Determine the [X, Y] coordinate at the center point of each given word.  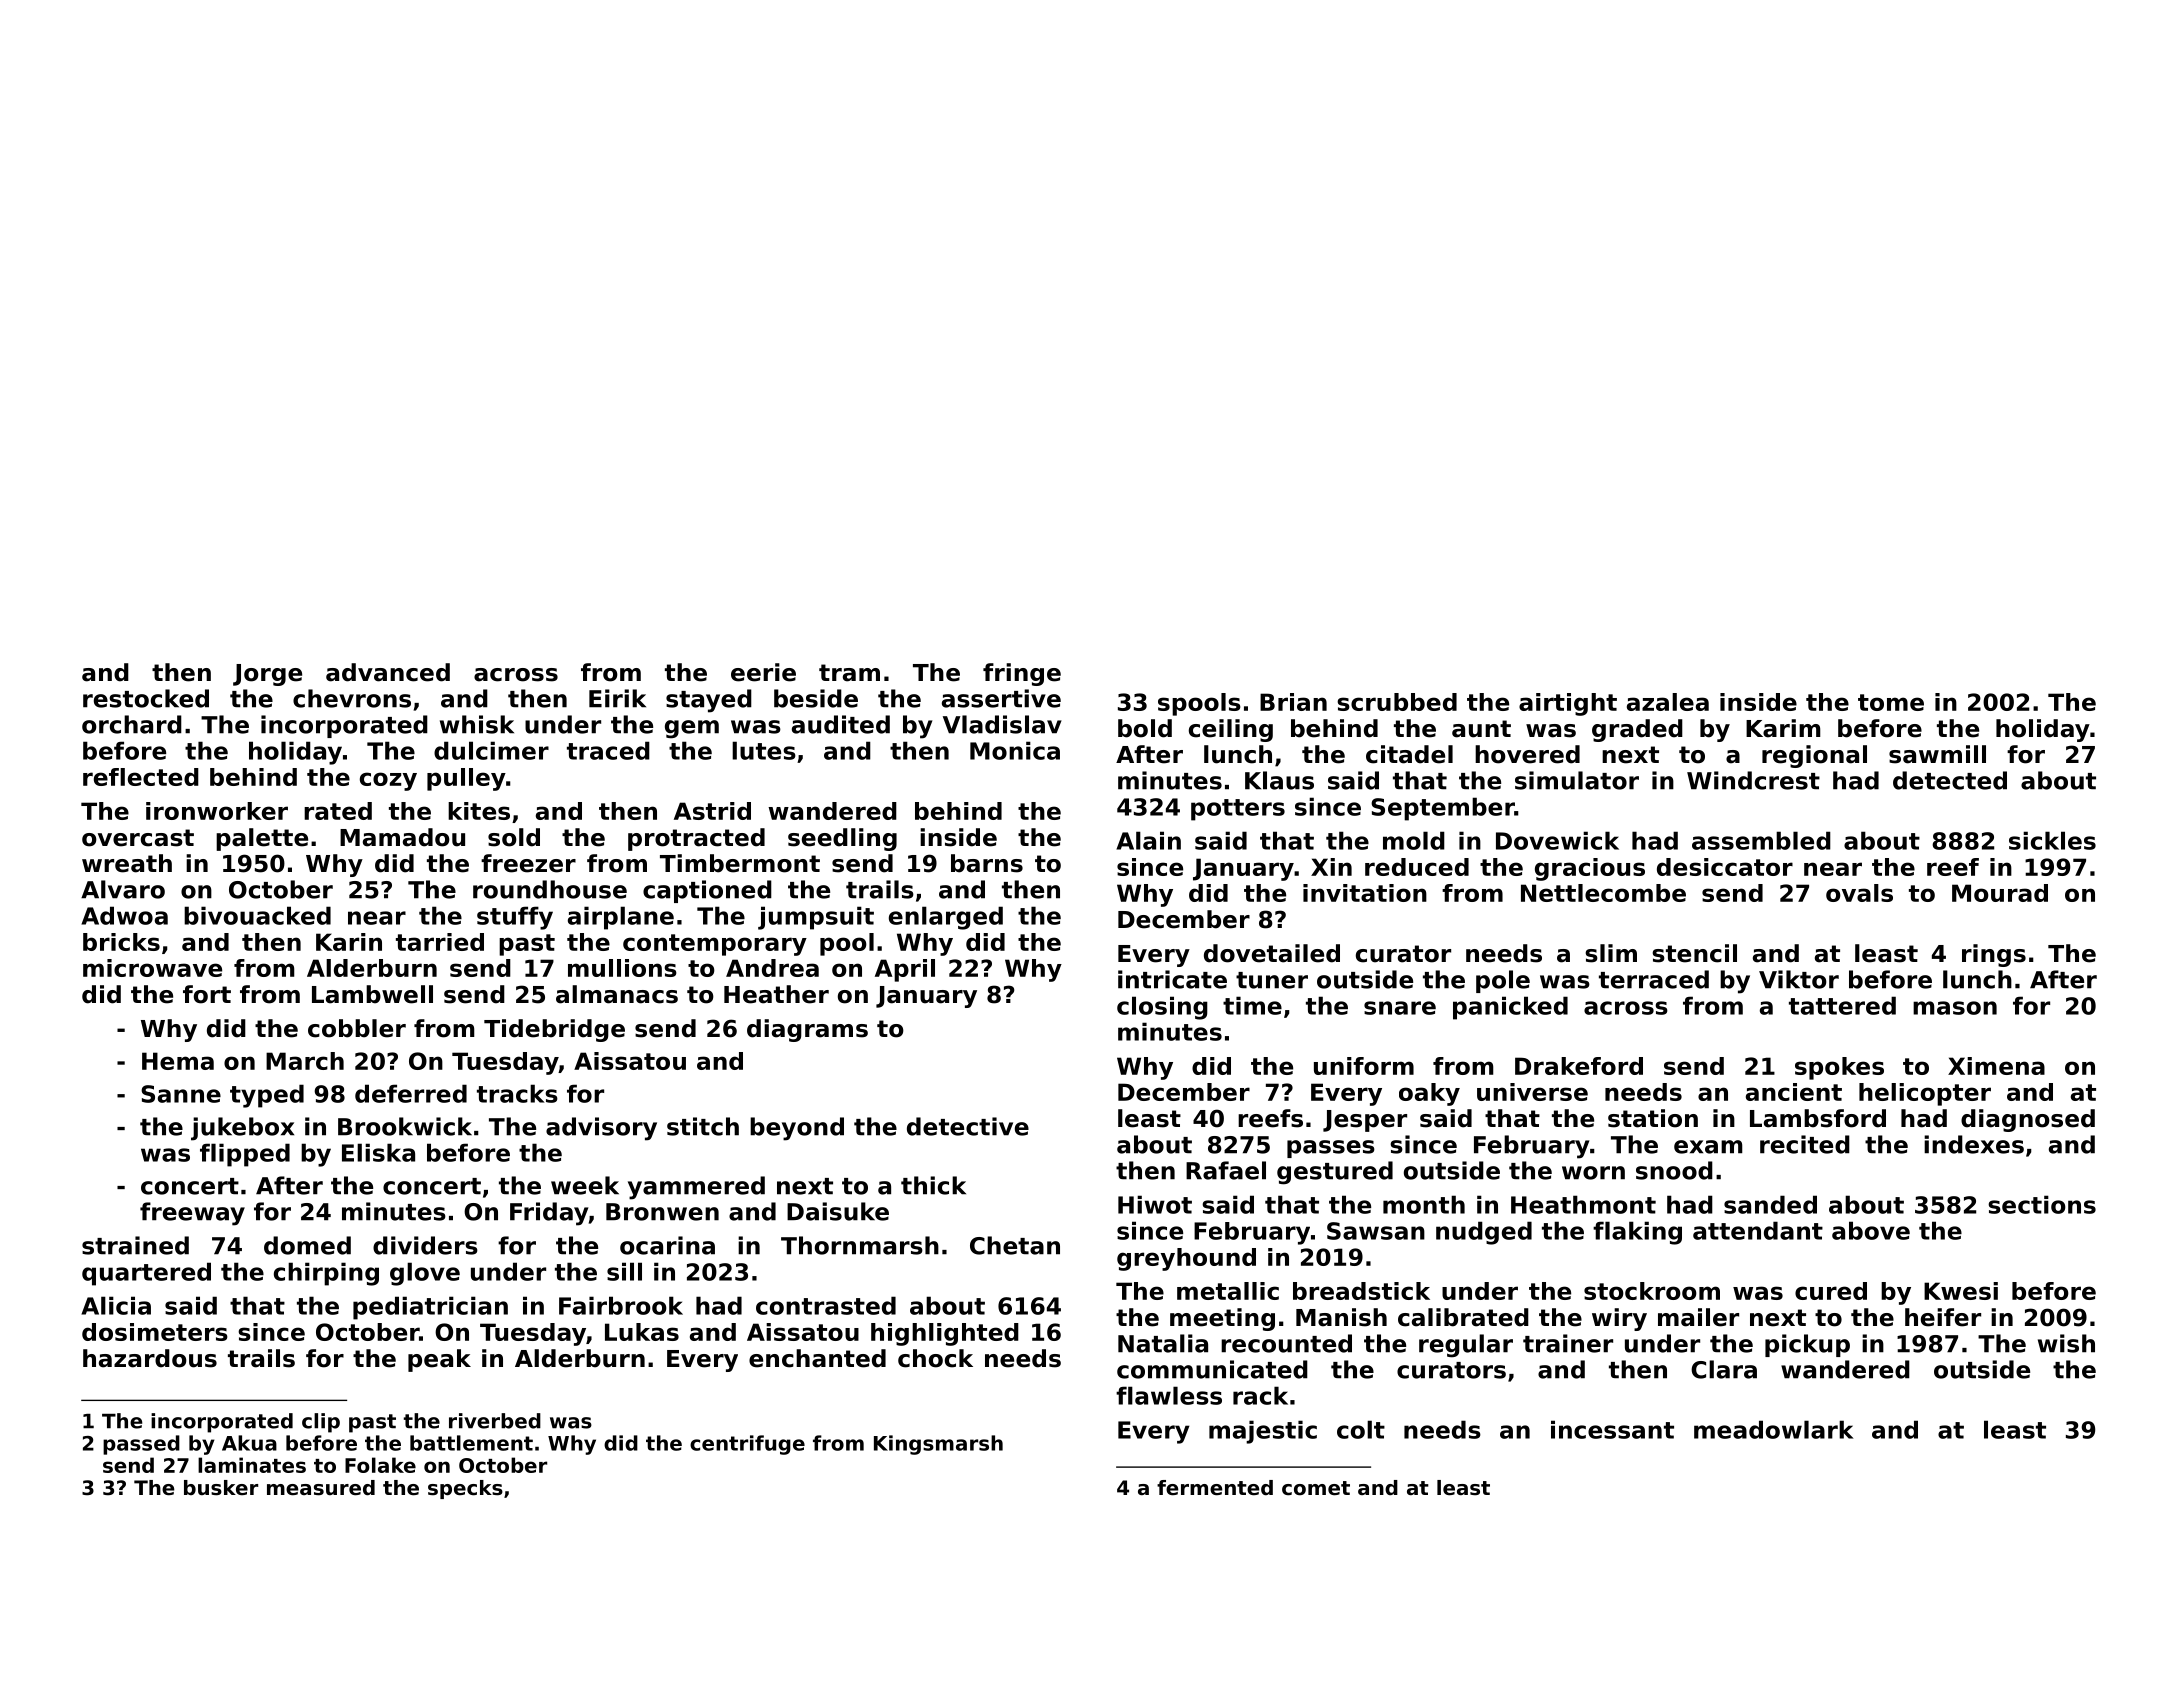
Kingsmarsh [938, 1445]
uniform [1364, 1066]
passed [141, 1445]
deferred [411, 1093]
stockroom [1652, 1291]
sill [624, 1271]
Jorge [267, 675]
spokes [1839, 1068]
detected [1950, 780]
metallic [1228, 1291]
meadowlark [1773, 1429]
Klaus [1279, 780]
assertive [1001, 698]
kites [479, 811]
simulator [1577, 780]
